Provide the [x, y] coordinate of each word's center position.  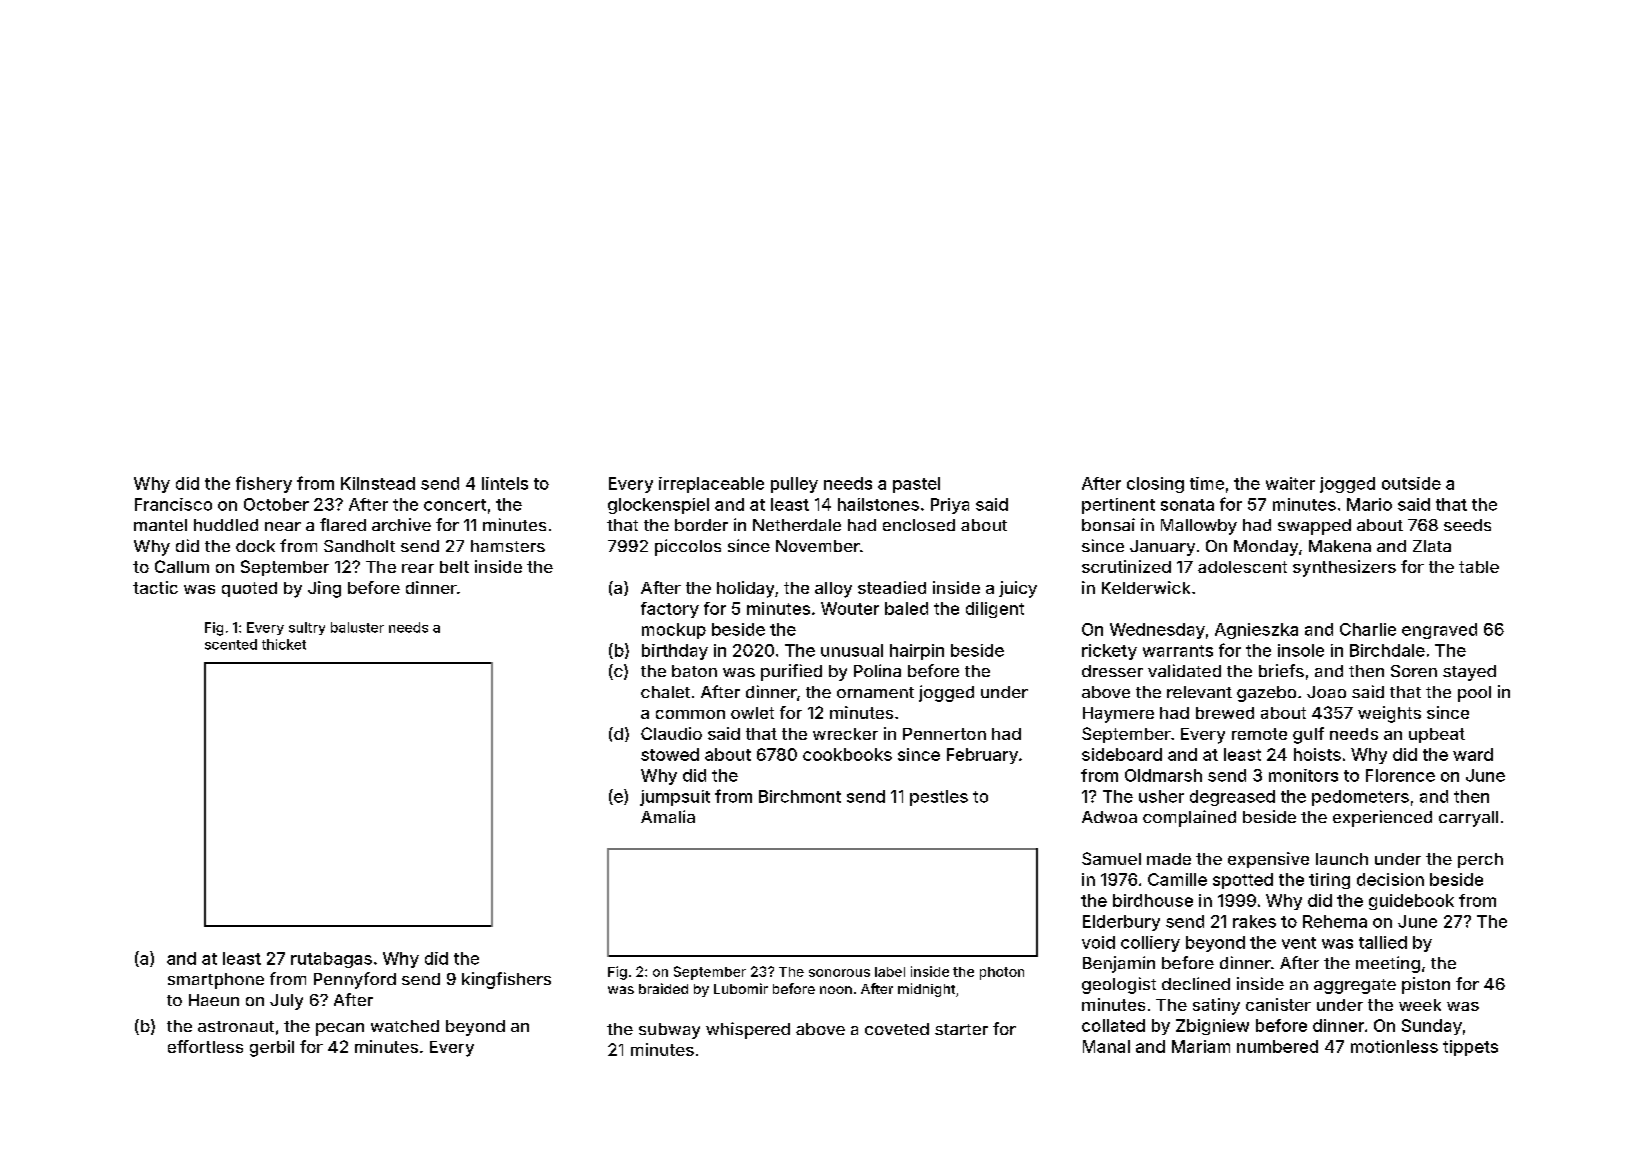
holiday [745, 589]
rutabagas [331, 960]
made [1169, 859]
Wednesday [1157, 631]
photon [1002, 973]
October [276, 504]
